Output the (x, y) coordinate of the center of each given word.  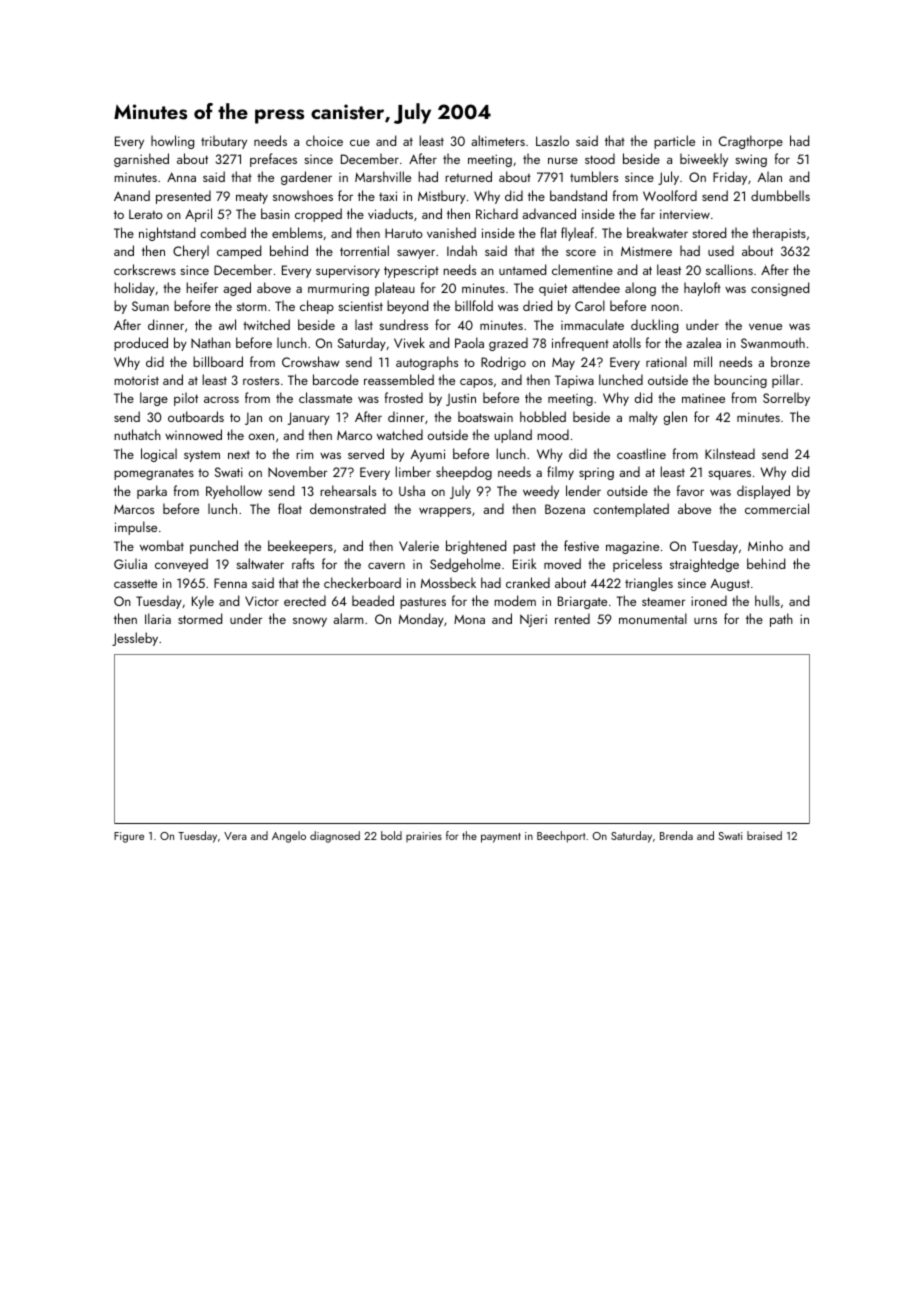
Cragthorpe (751, 142)
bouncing (740, 381)
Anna (181, 177)
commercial (777, 508)
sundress (403, 324)
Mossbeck (448, 582)
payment (501, 838)
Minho (765, 545)
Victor (262, 601)
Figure (129, 837)
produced (141, 344)
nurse (563, 160)
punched (214, 547)
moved (562, 563)
